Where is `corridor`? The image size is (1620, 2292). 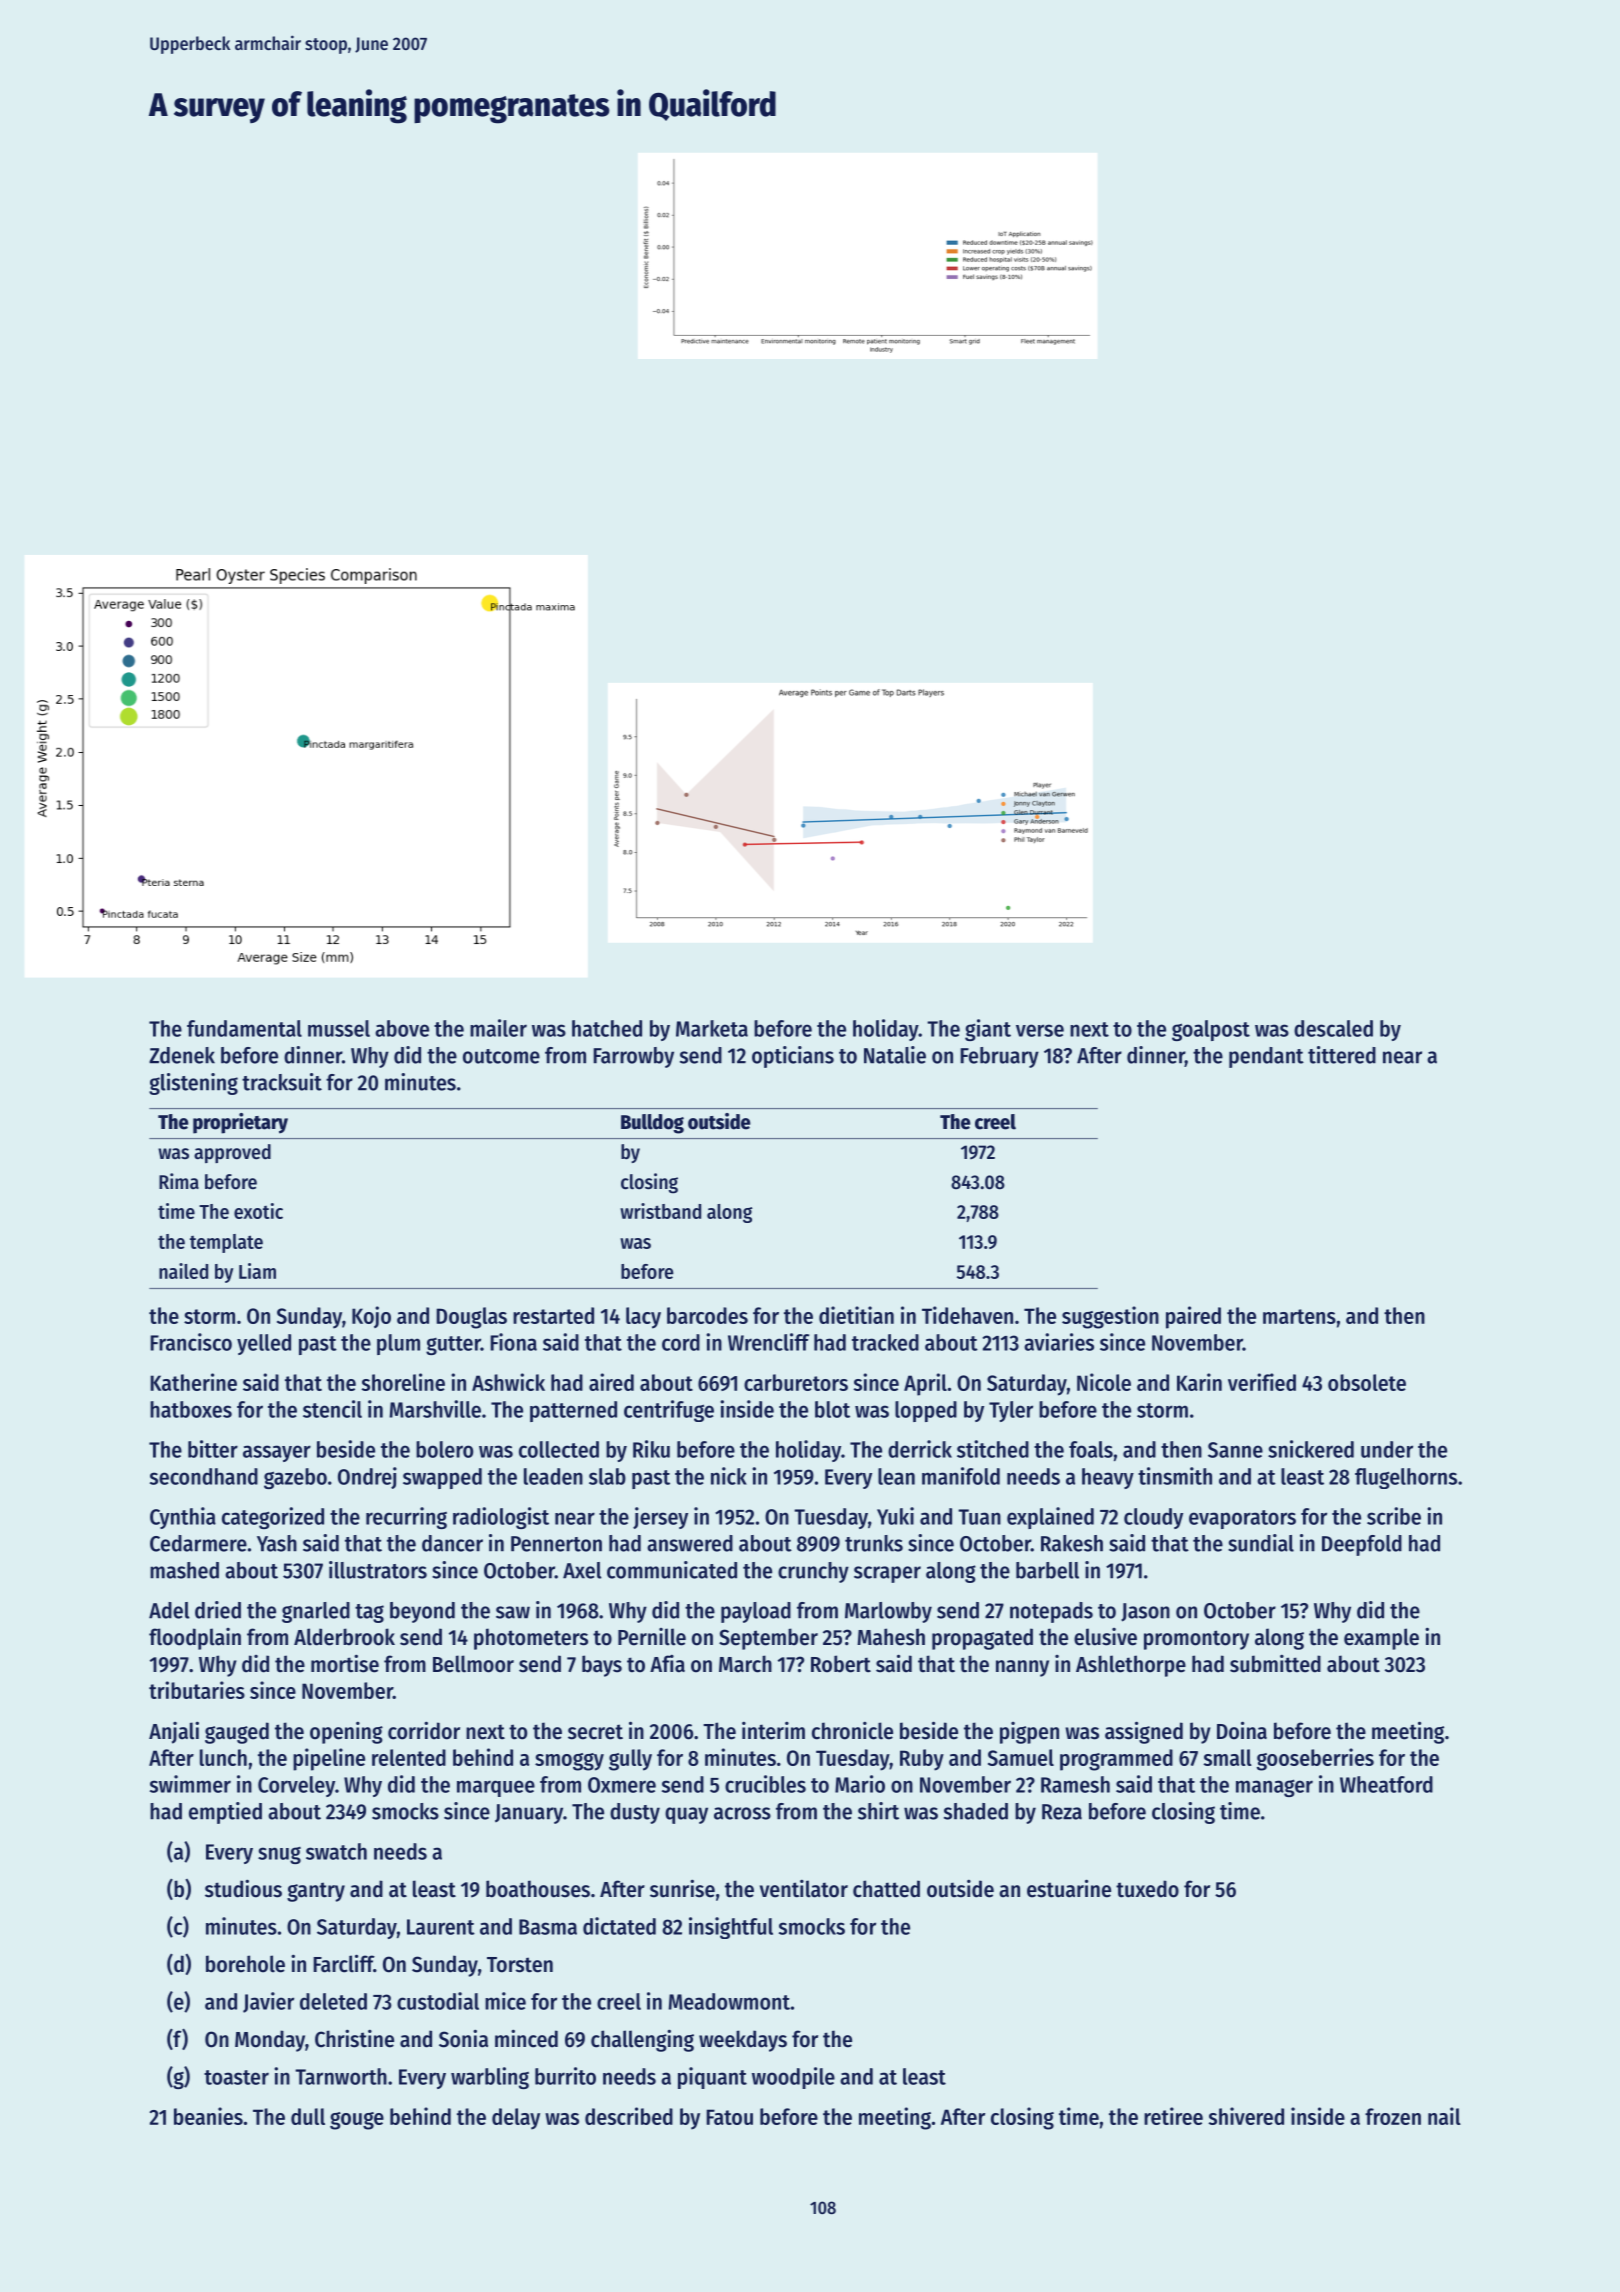 corridor is located at coordinates (424, 1730).
